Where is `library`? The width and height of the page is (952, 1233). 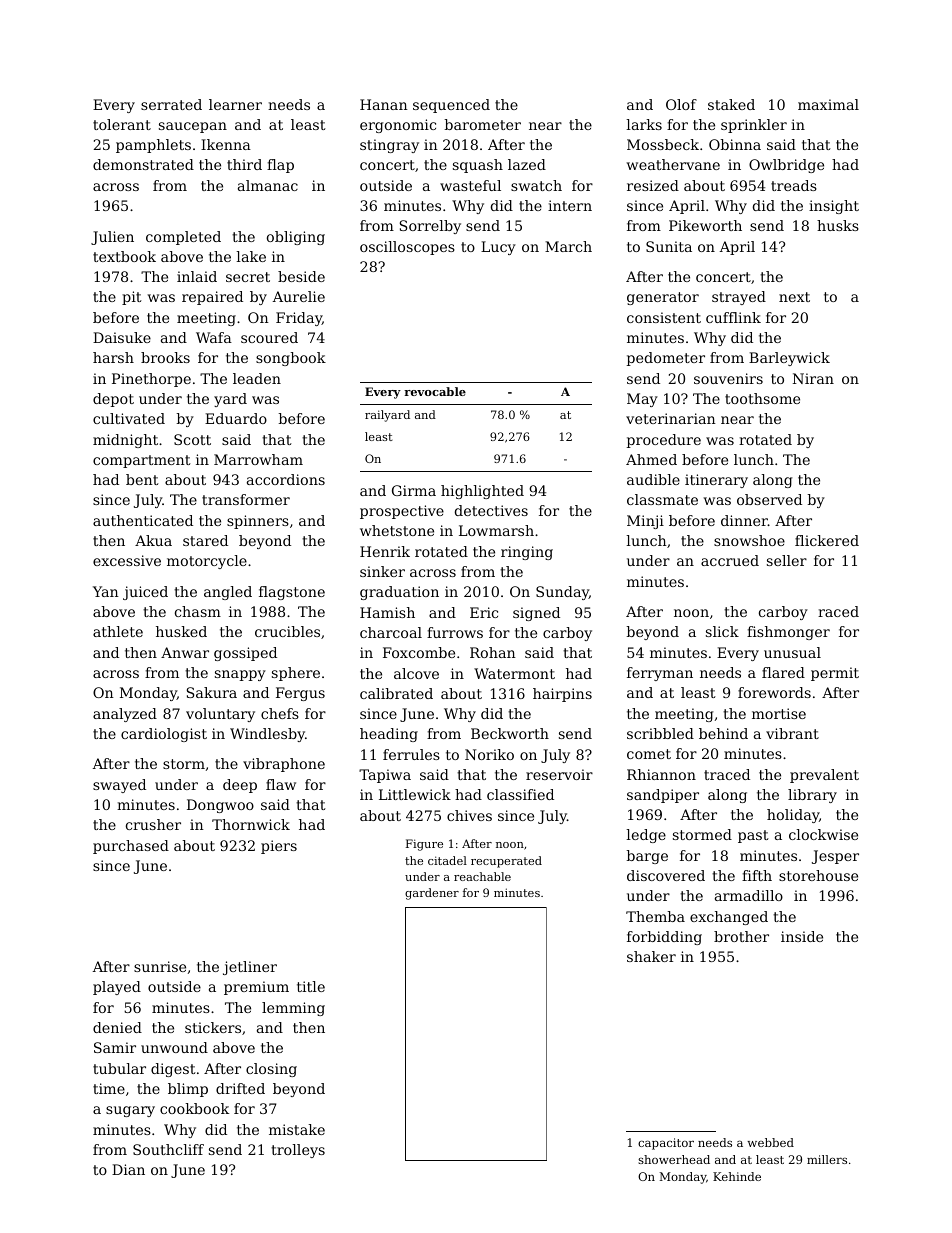
library is located at coordinates (812, 796).
